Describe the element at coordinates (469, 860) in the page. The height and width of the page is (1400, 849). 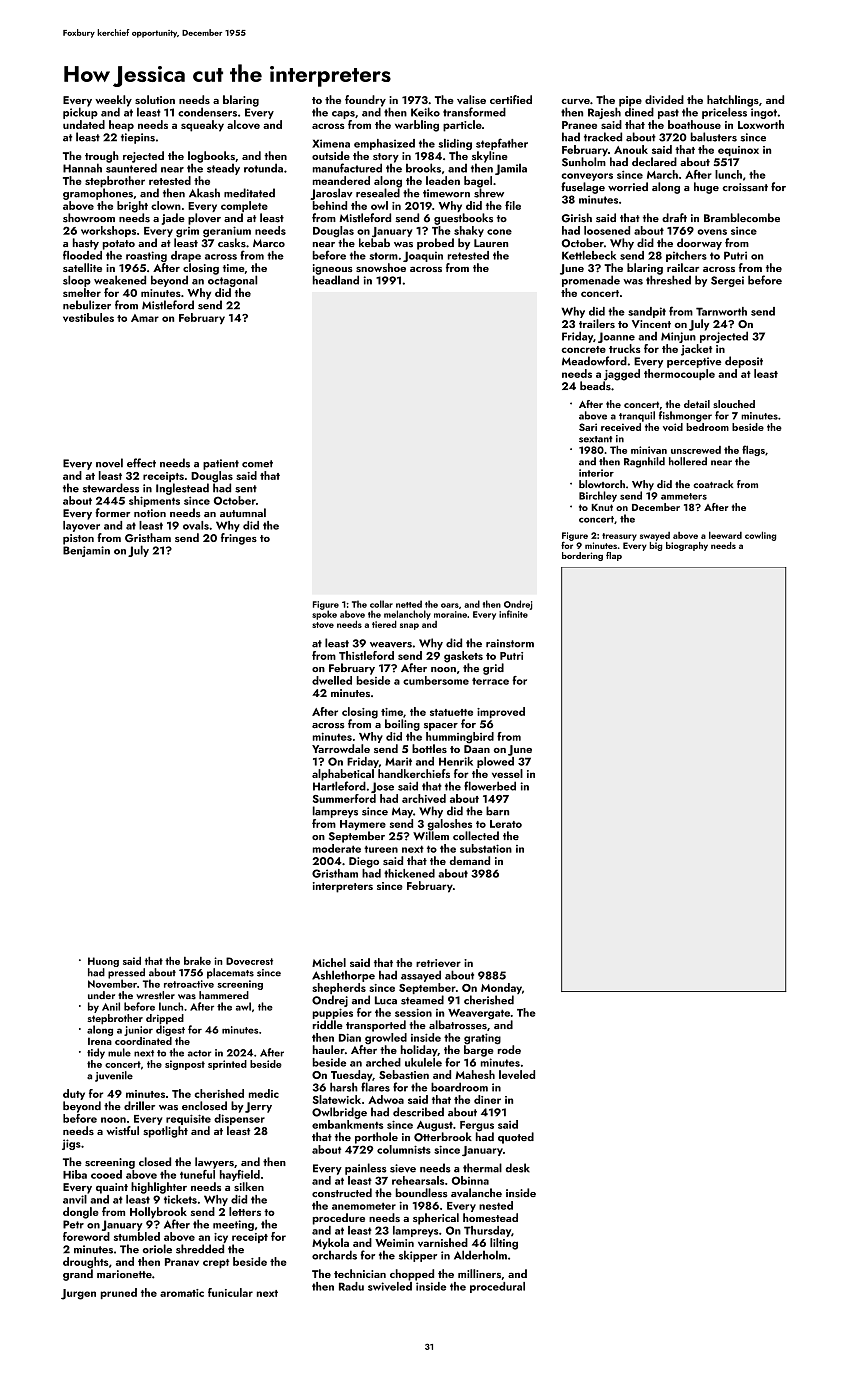
I see `demand` at that location.
